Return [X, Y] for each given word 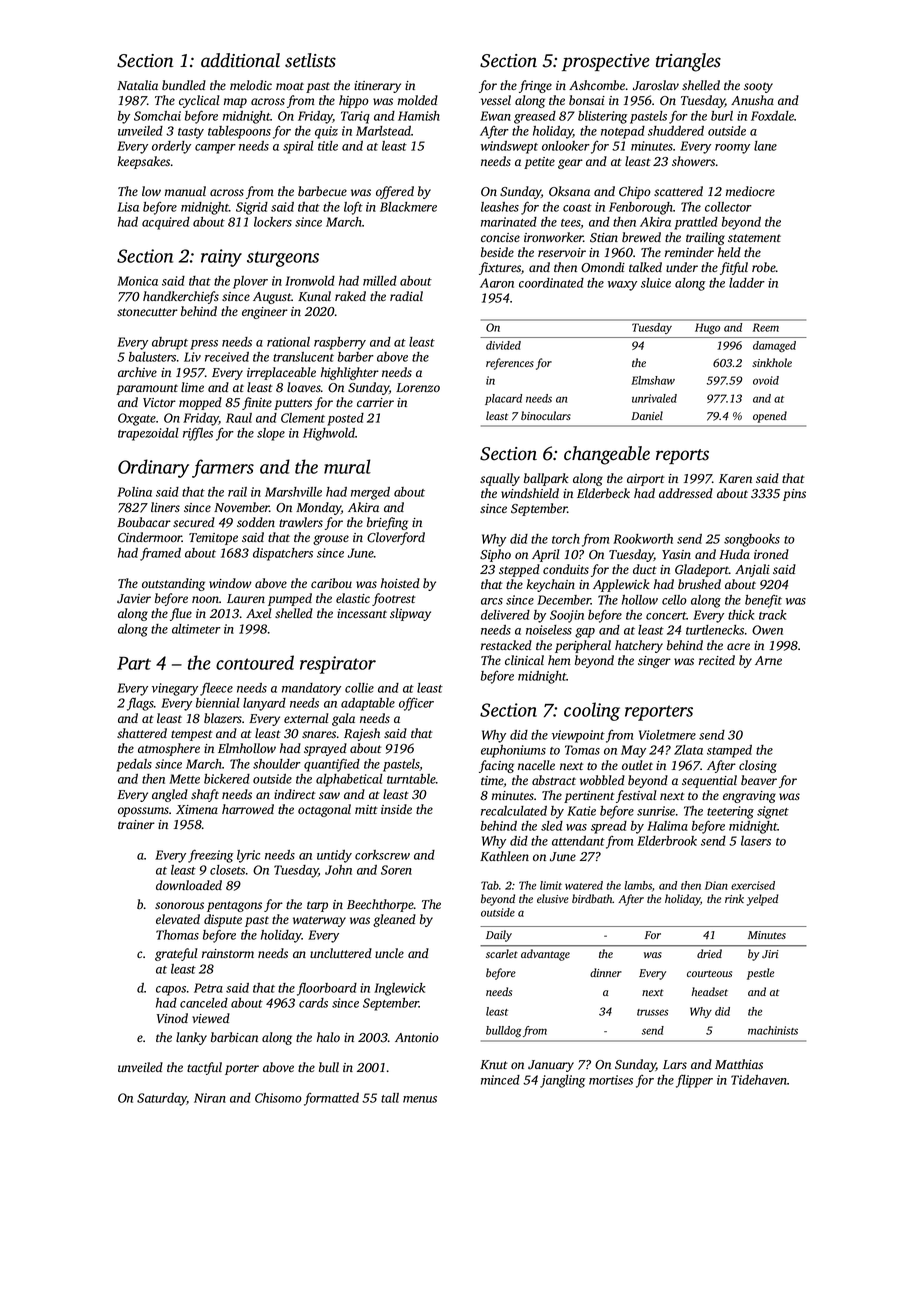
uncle [389, 953]
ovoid [766, 380]
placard [503, 399]
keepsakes [143, 162]
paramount [147, 389]
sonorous [179, 905]
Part [134, 663]
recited [717, 660]
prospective [606, 62]
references [510, 364]
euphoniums [513, 751]
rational [288, 342]
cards [313, 1003]
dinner [606, 972]
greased [535, 117]
